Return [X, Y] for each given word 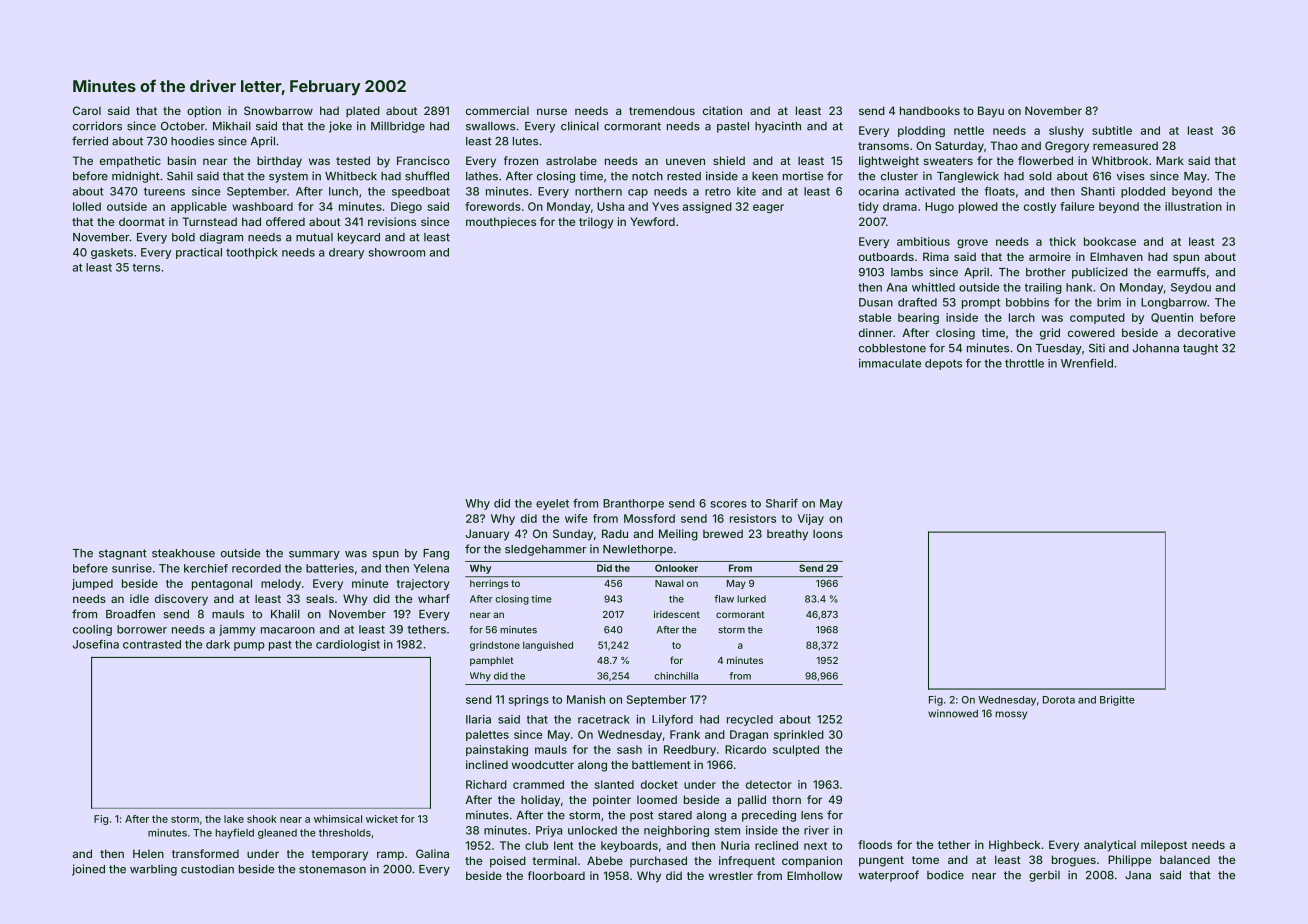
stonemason [332, 869]
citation [722, 110]
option [204, 112]
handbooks [930, 110]
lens [812, 815]
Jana [1138, 875]
